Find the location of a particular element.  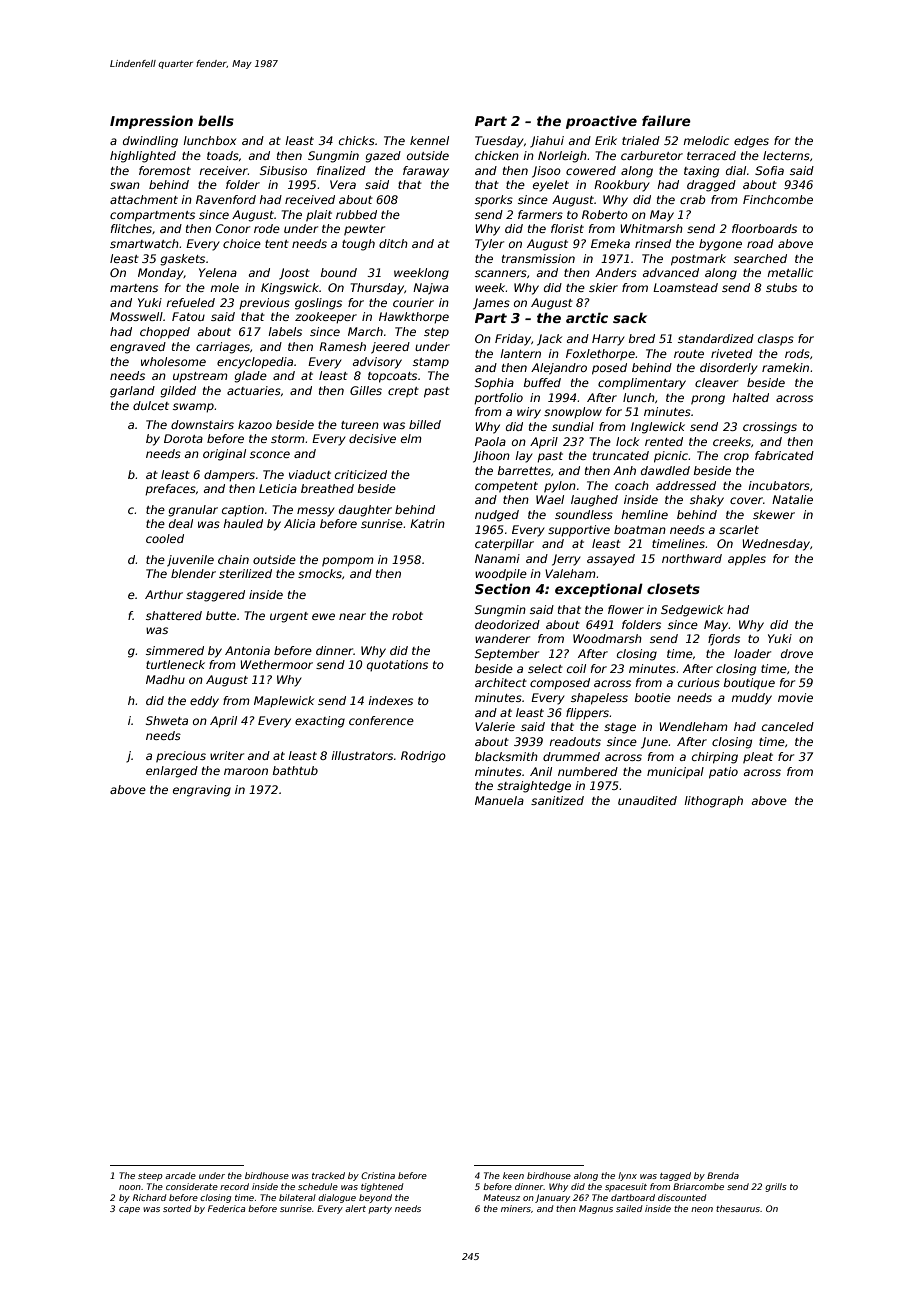

tracked is located at coordinates (328, 1175).
